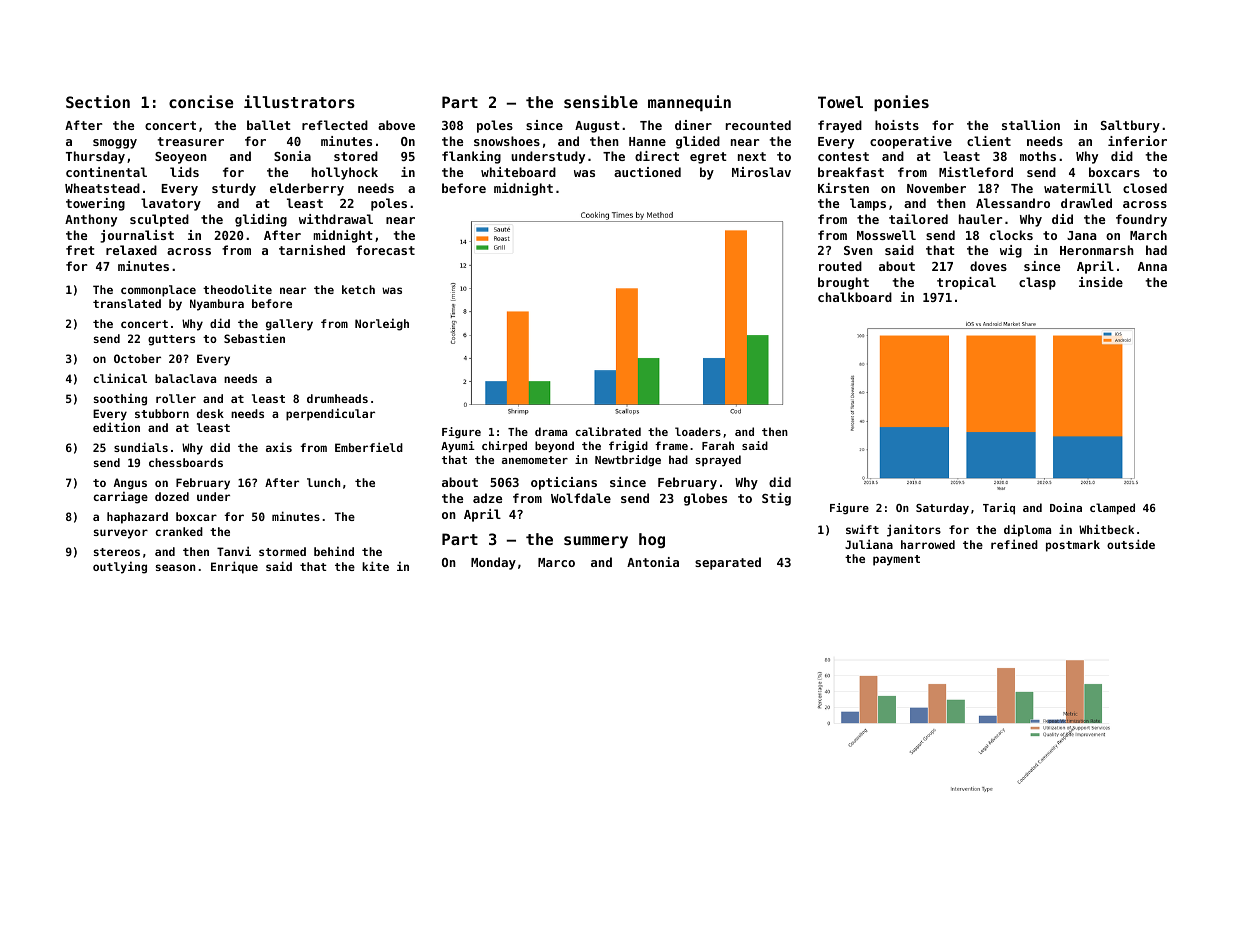  What do you see at coordinates (698, 431) in the screenshot?
I see `loaders` at bounding box center [698, 431].
